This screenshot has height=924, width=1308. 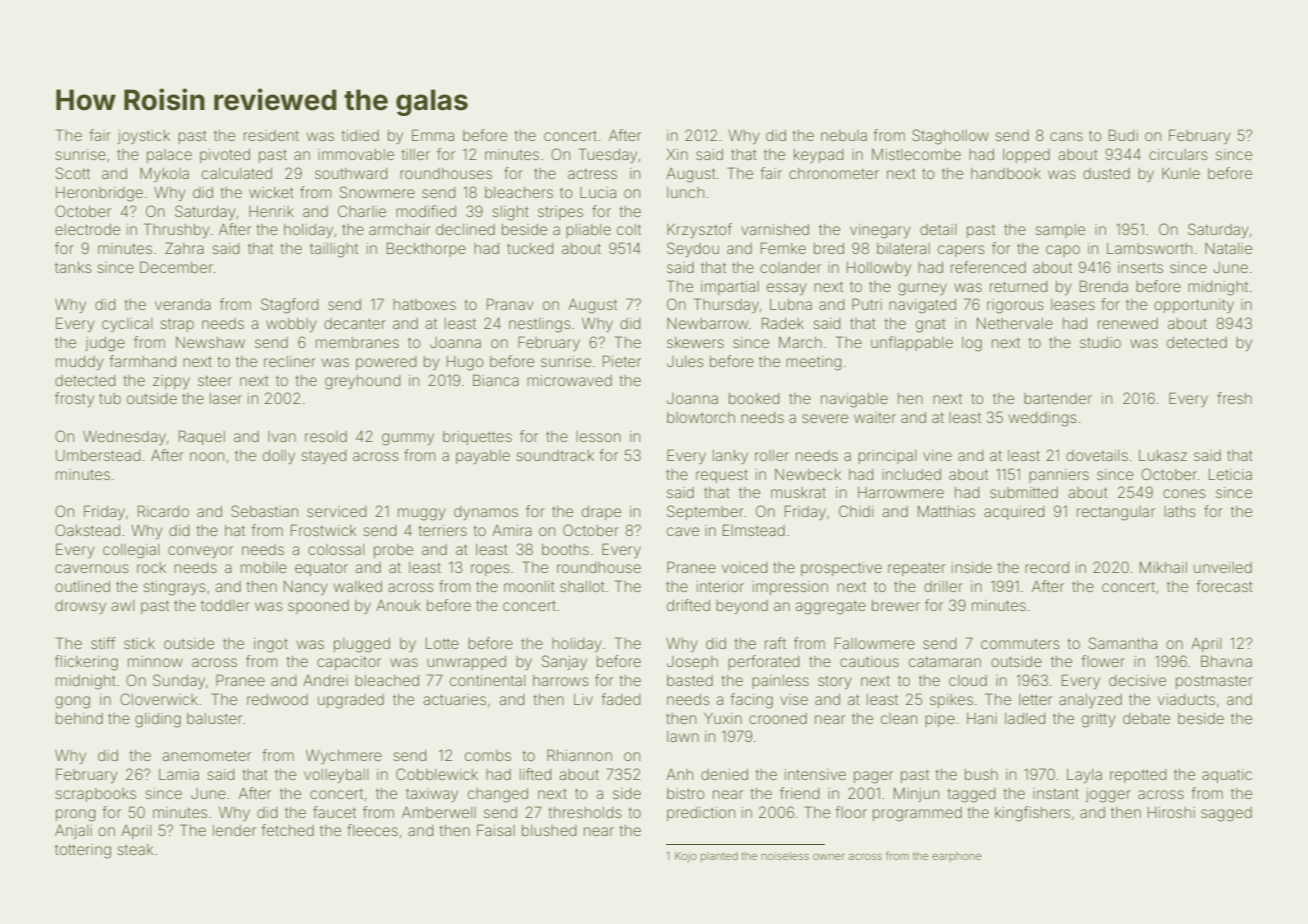 What do you see at coordinates (585, 812) in the screenshot?
I see `thresholds` at bounding box center [585, 812].
